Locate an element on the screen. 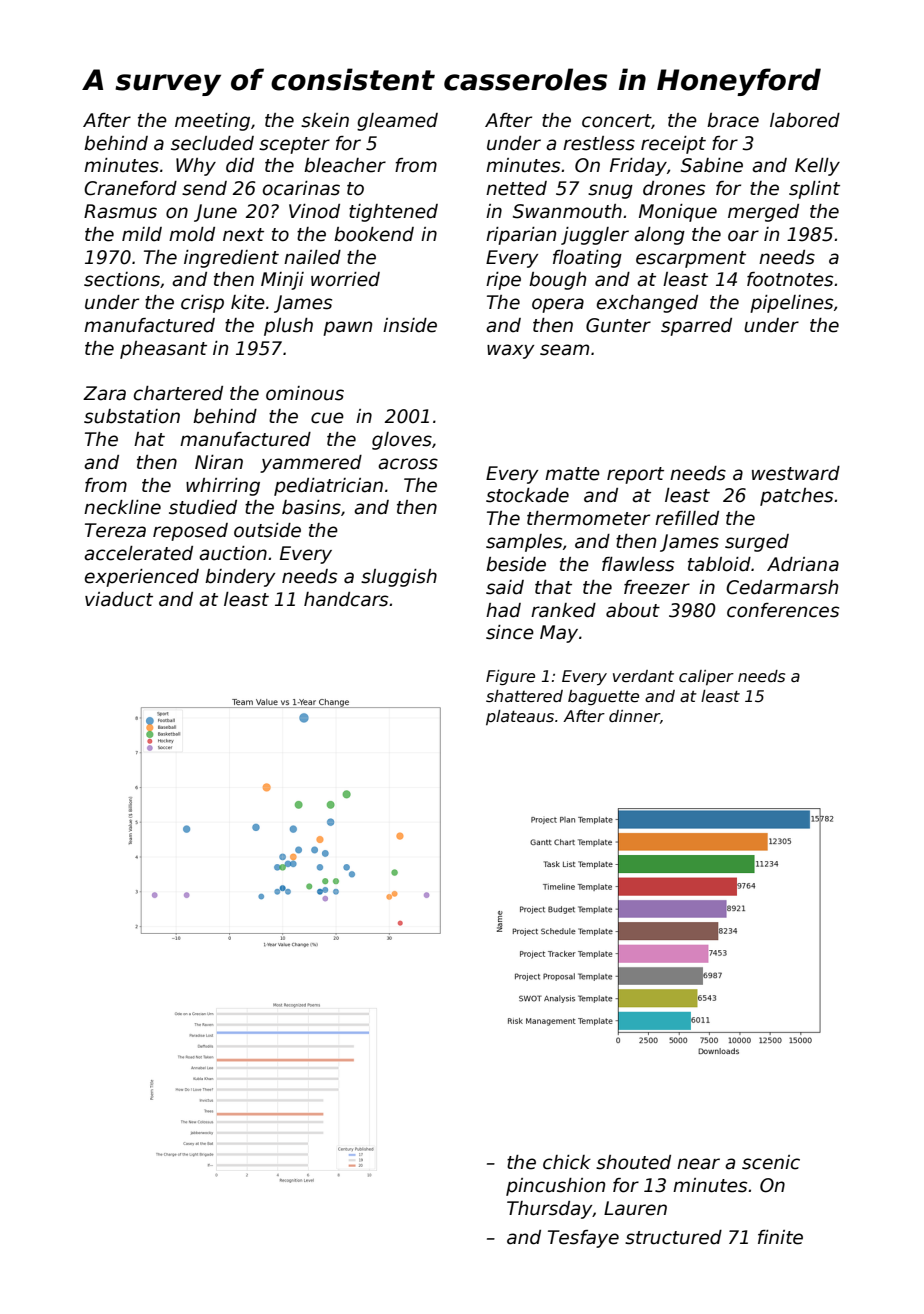 The image size is (924, 1314). viaduct is located at coordinates (119, 599).
